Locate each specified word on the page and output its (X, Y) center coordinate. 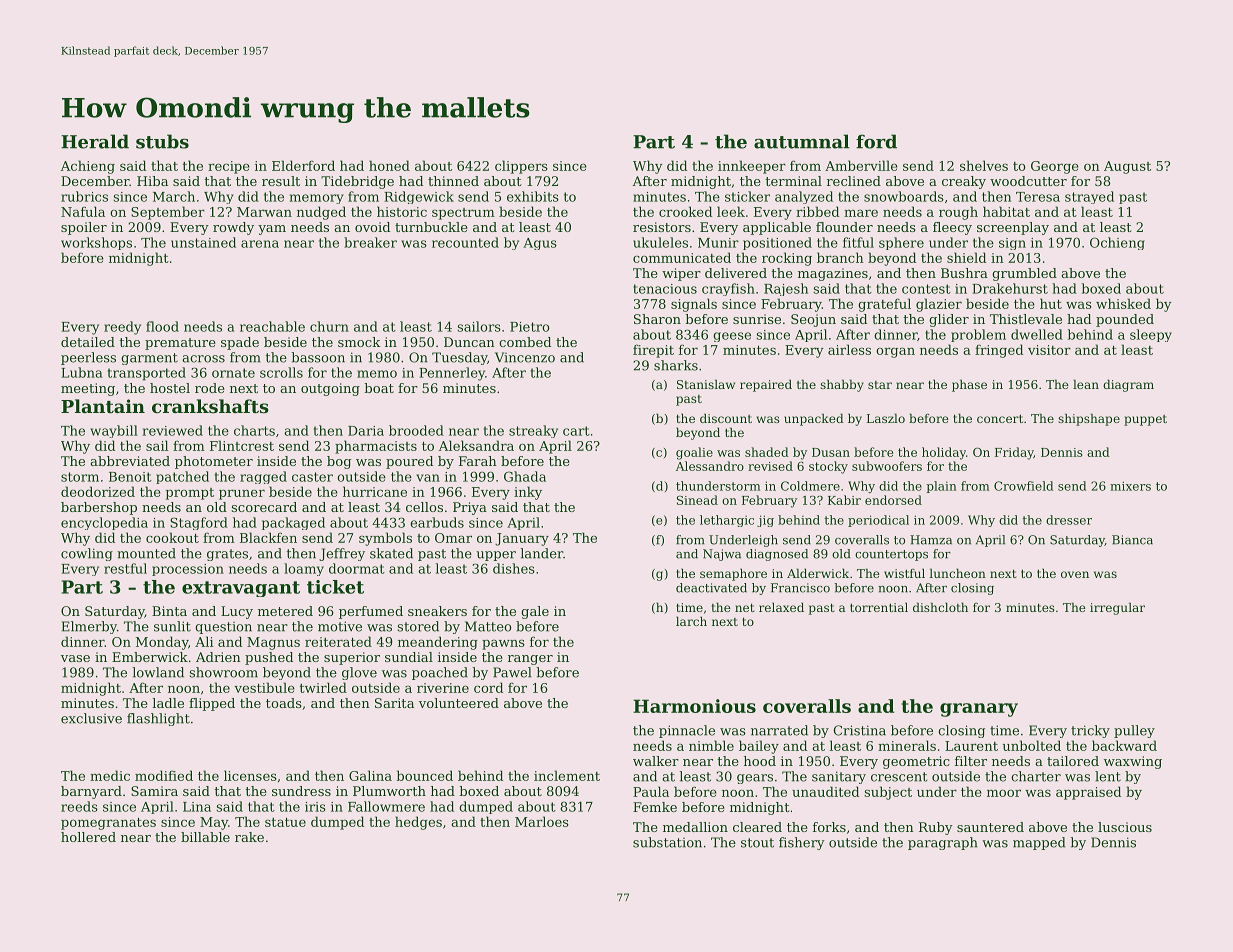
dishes (514, 568)
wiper (681, 274)
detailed (88, 342)
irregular (1117, 608)
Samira (154, 791)
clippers (521, 167)
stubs (162, 141)
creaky (964, 182)
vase (75, 658)
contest (926, 289)
